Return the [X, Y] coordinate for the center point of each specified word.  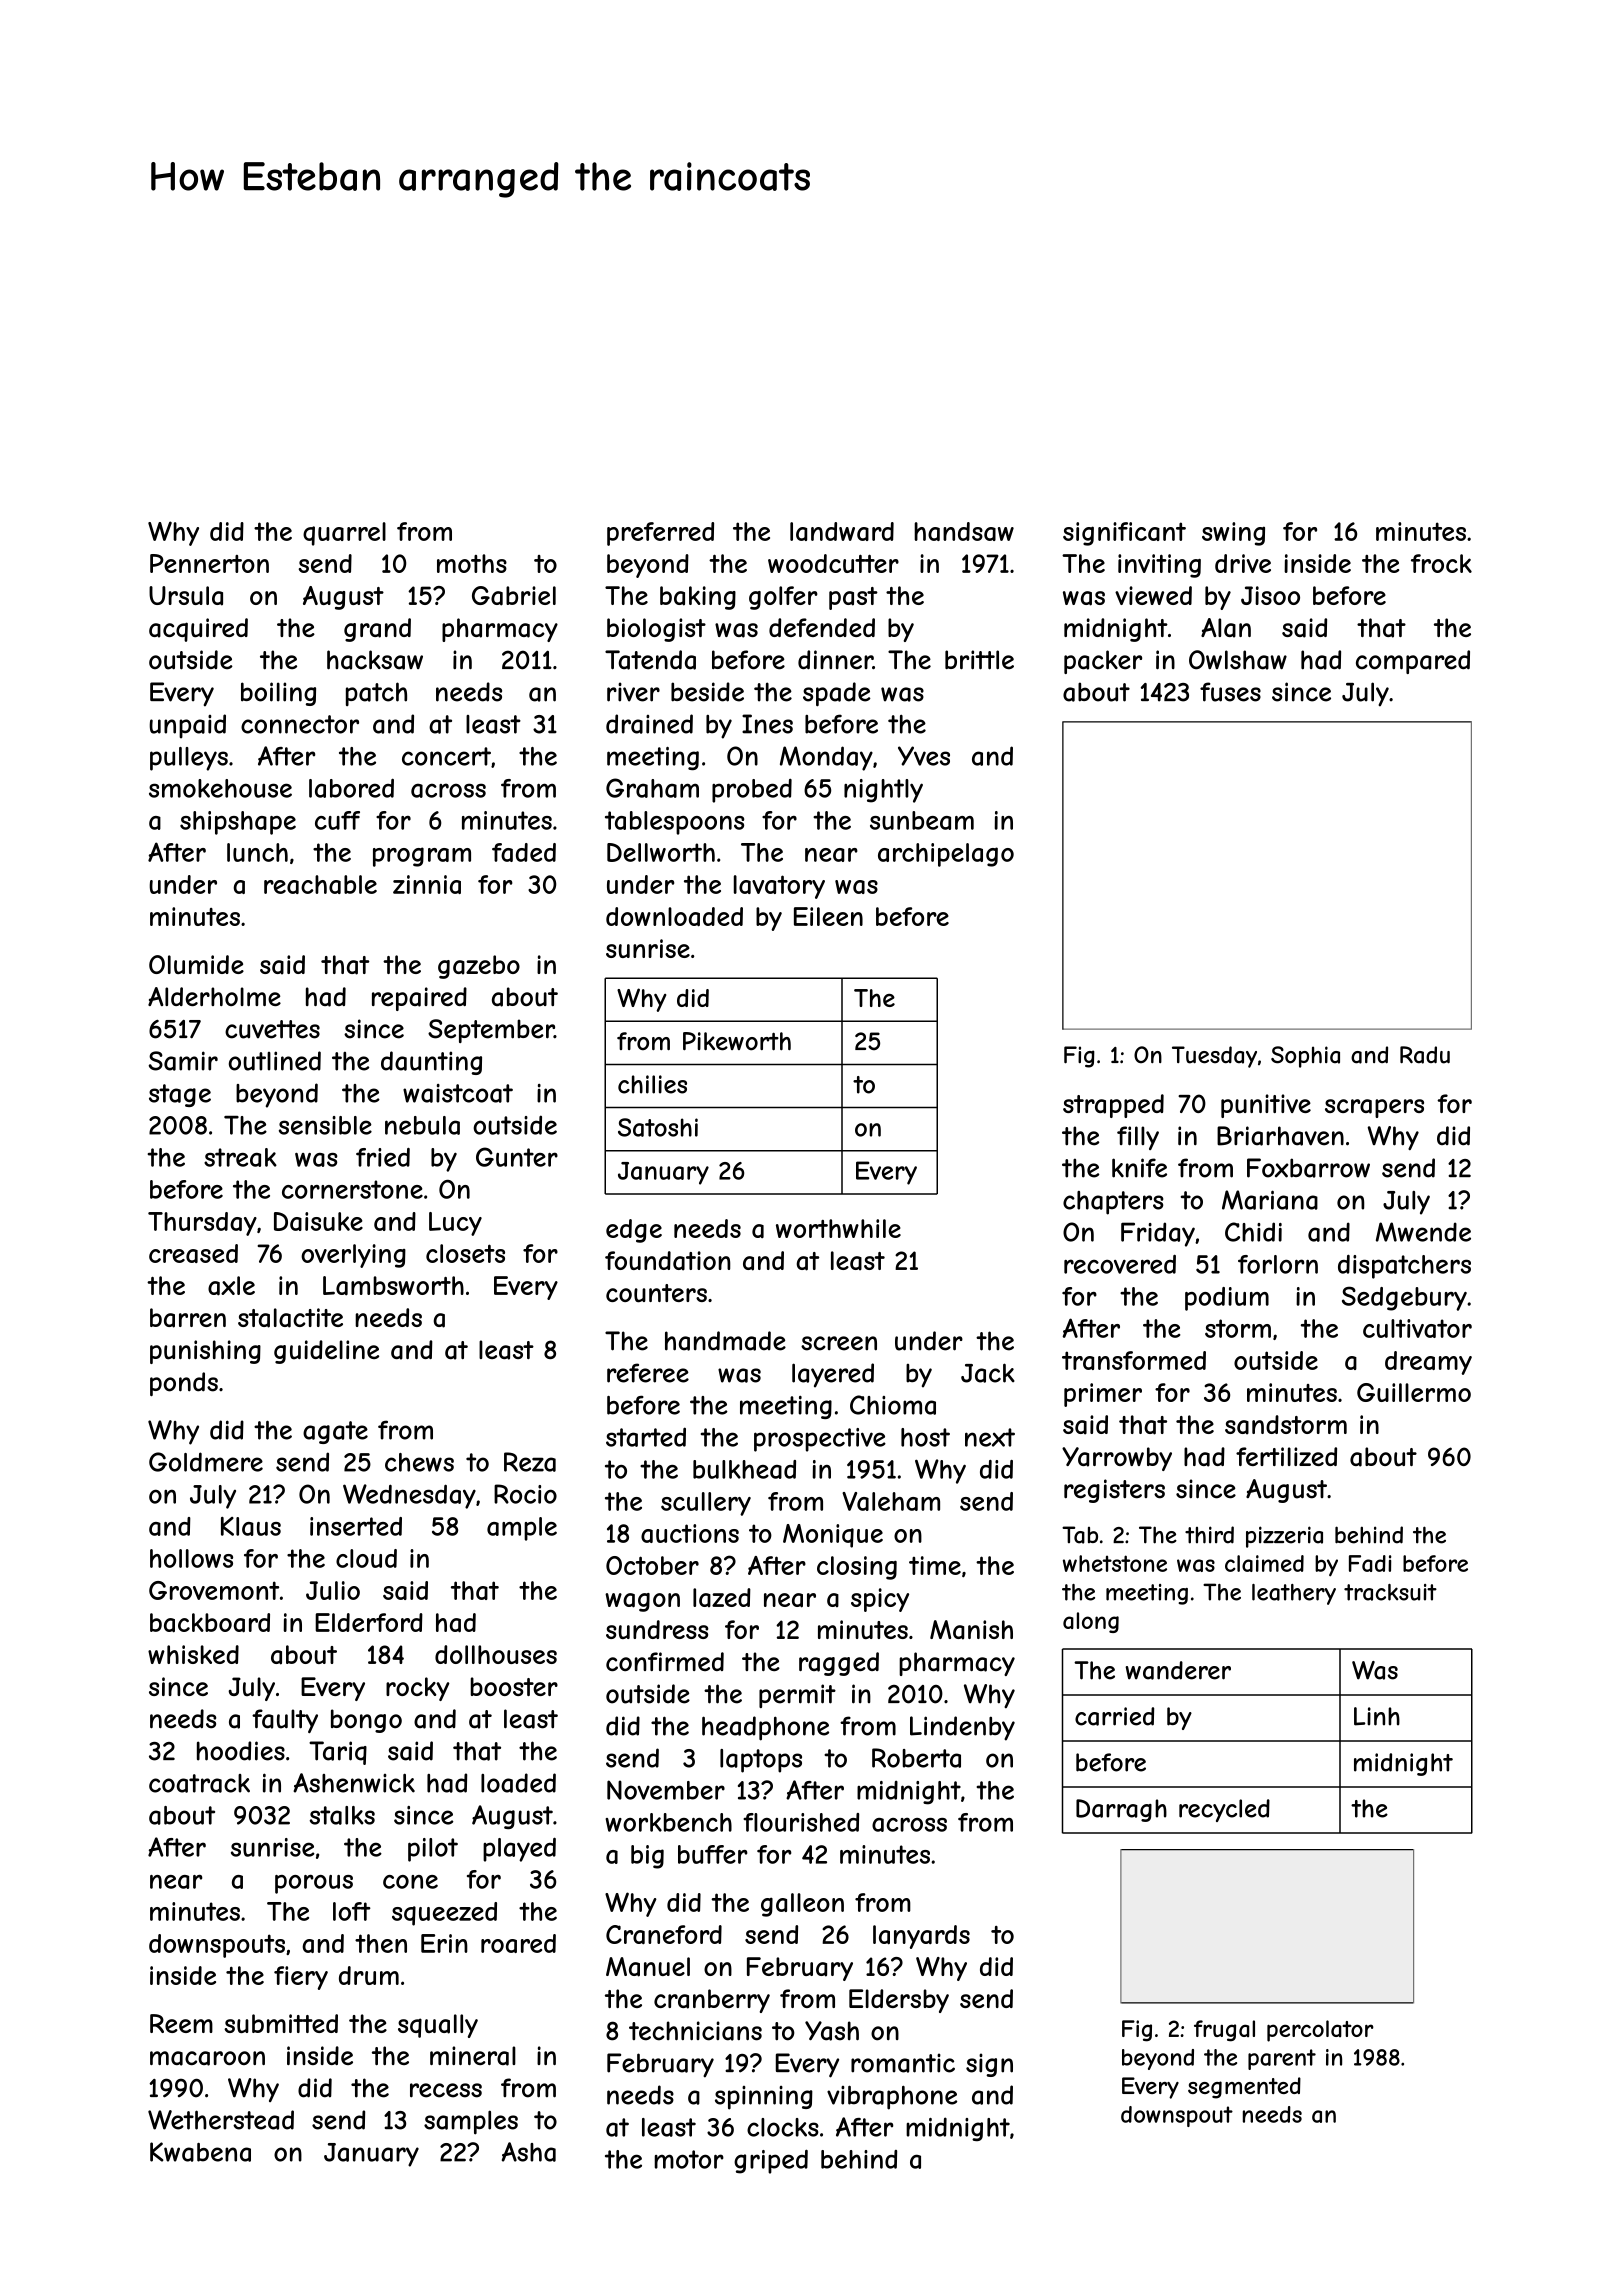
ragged [839, 1664]
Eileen [828, 916]
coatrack [199, 1783]
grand [377, 630]
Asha [529, 2152]
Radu [1425, 1055]
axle [231, 1286]
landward [842, 531]
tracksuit [1390, 1592]
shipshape [238, 823]
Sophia [1305, 1057]
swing [1233, 534]
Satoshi [658, 1127]
